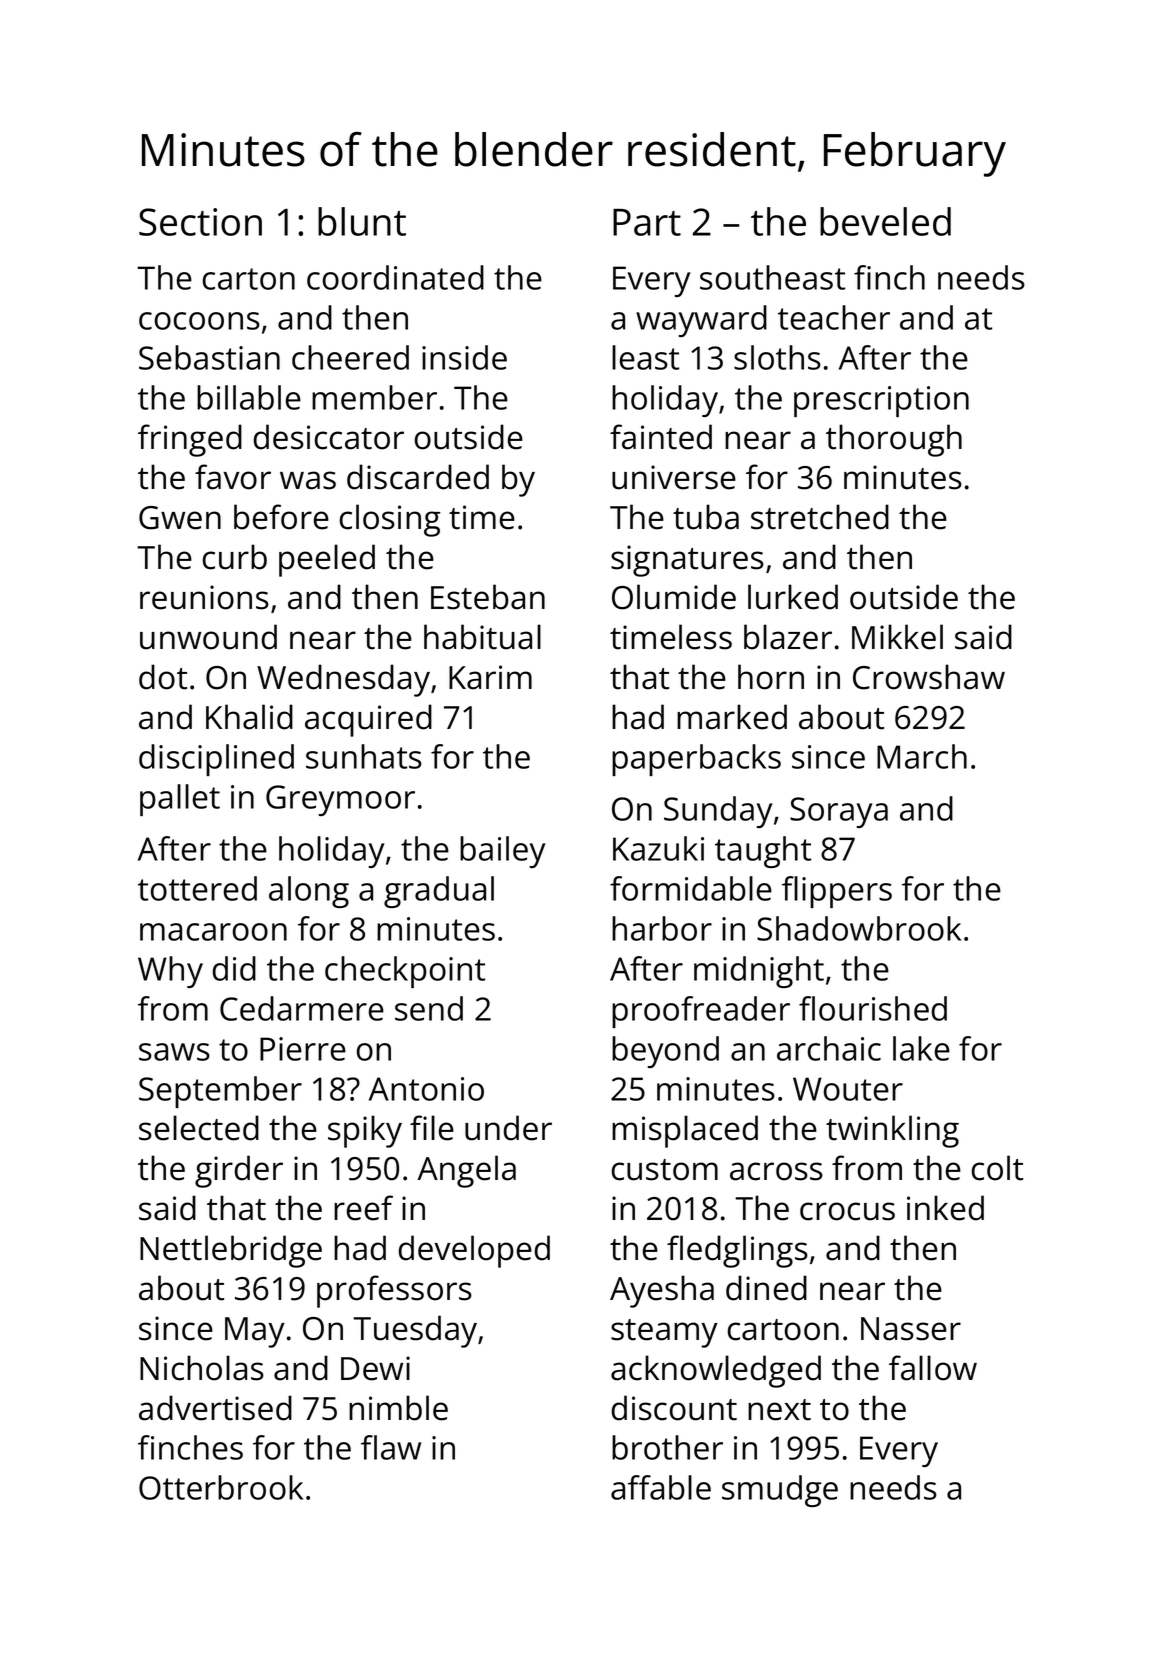  Describe the element at coordinates (429, 1008) in the screenshot. I see `send` at that location.
